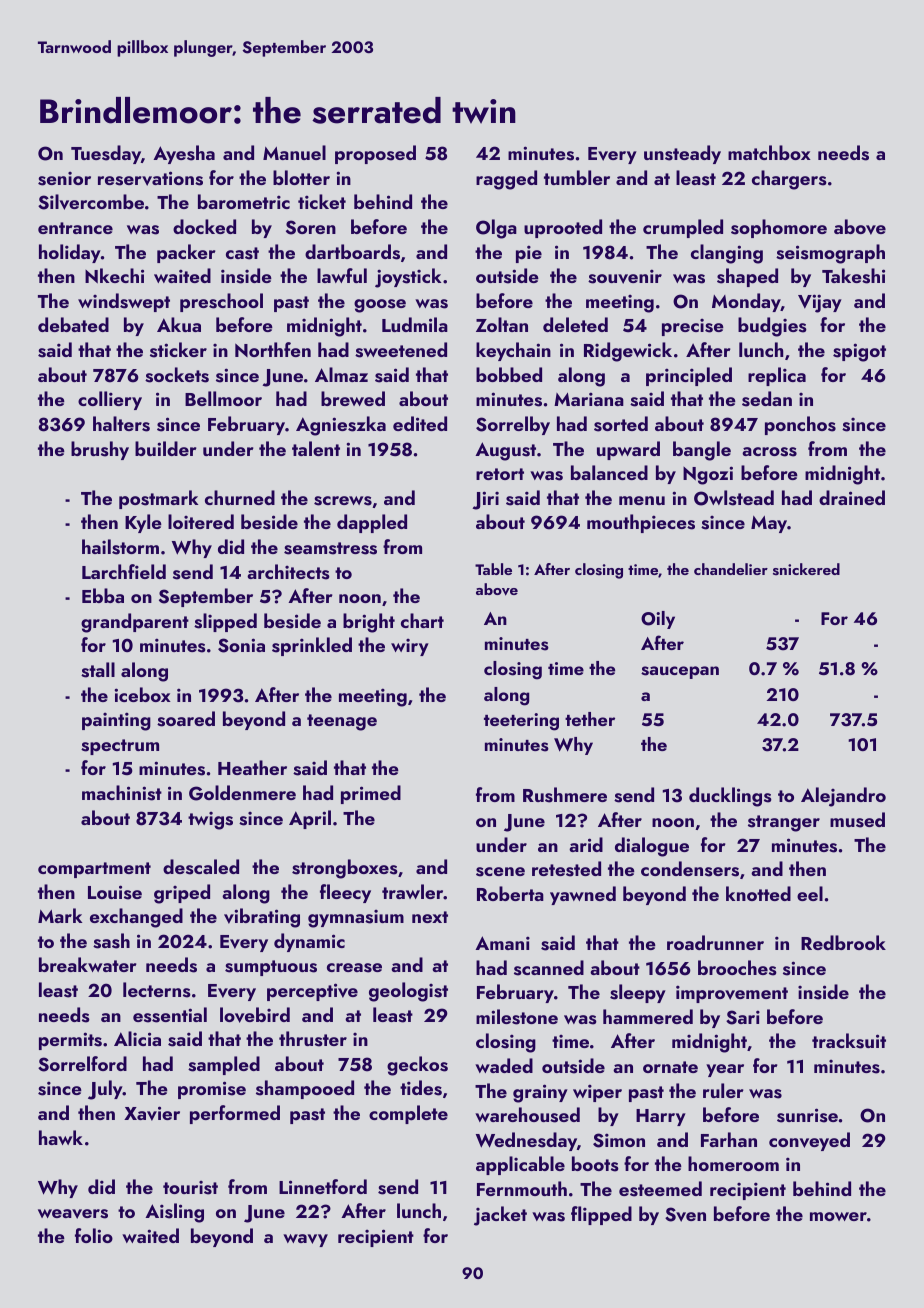  Describe the element at coordinates (204, 226) in the image. I see `docked` at that location.
